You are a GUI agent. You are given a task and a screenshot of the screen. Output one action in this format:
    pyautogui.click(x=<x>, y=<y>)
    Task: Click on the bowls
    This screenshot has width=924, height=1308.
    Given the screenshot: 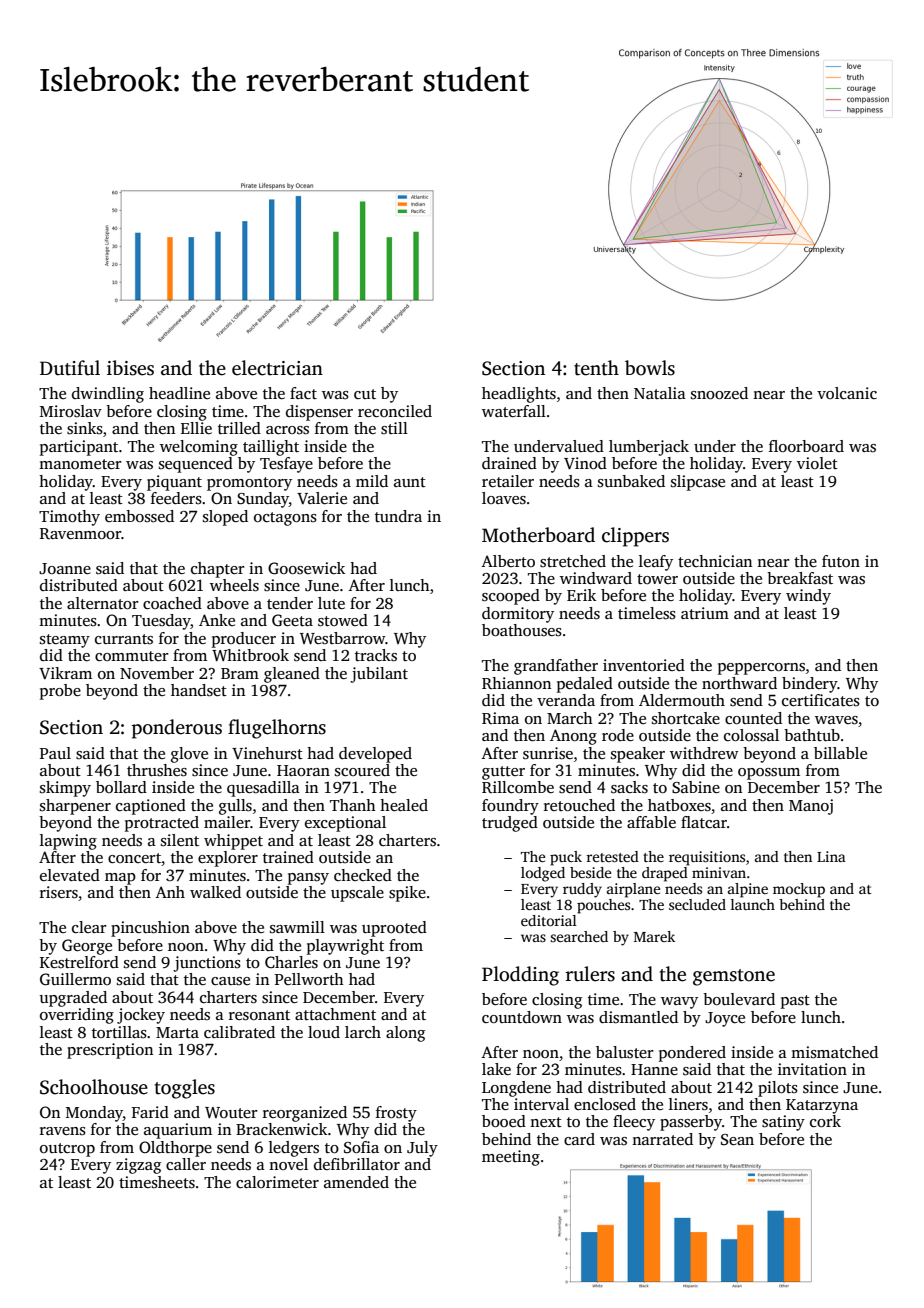 What is the action you would take?
    pyautogui.click(x=650, y=368)
